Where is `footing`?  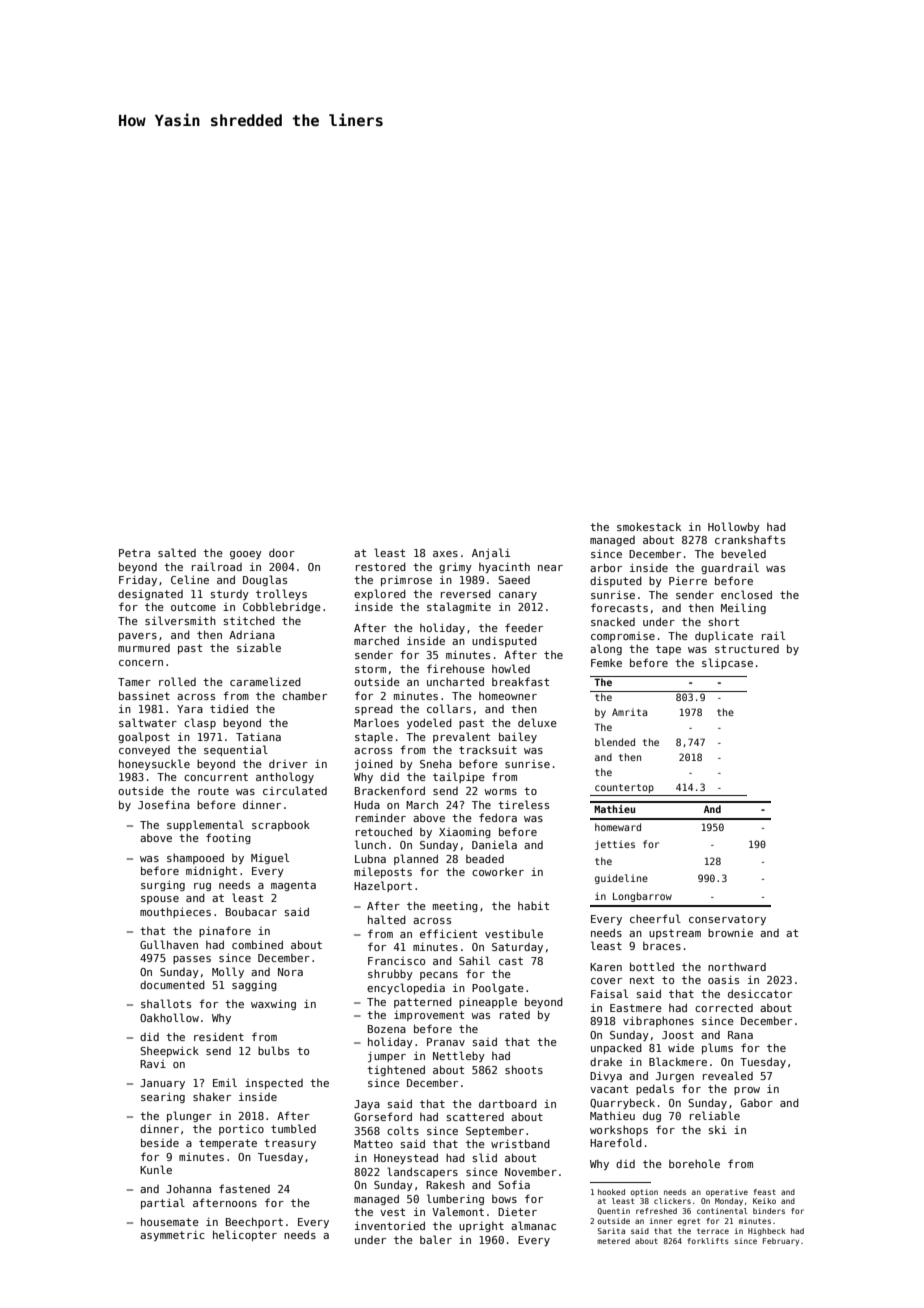 footing is located at coordinates (228, 838).
